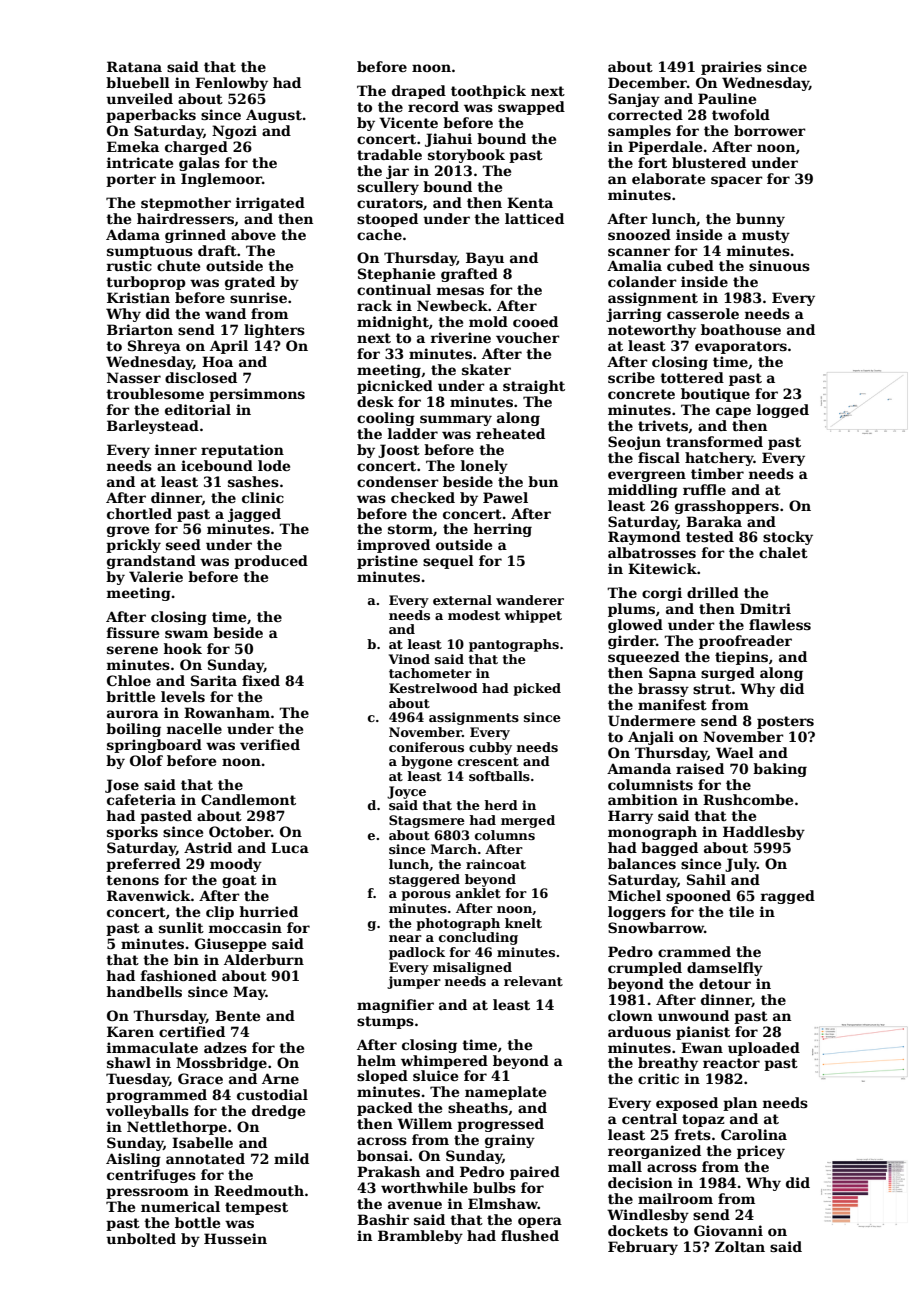 The width and height of the image is (924, 1308). I want to click on whimpered, so click(444, 1062).
